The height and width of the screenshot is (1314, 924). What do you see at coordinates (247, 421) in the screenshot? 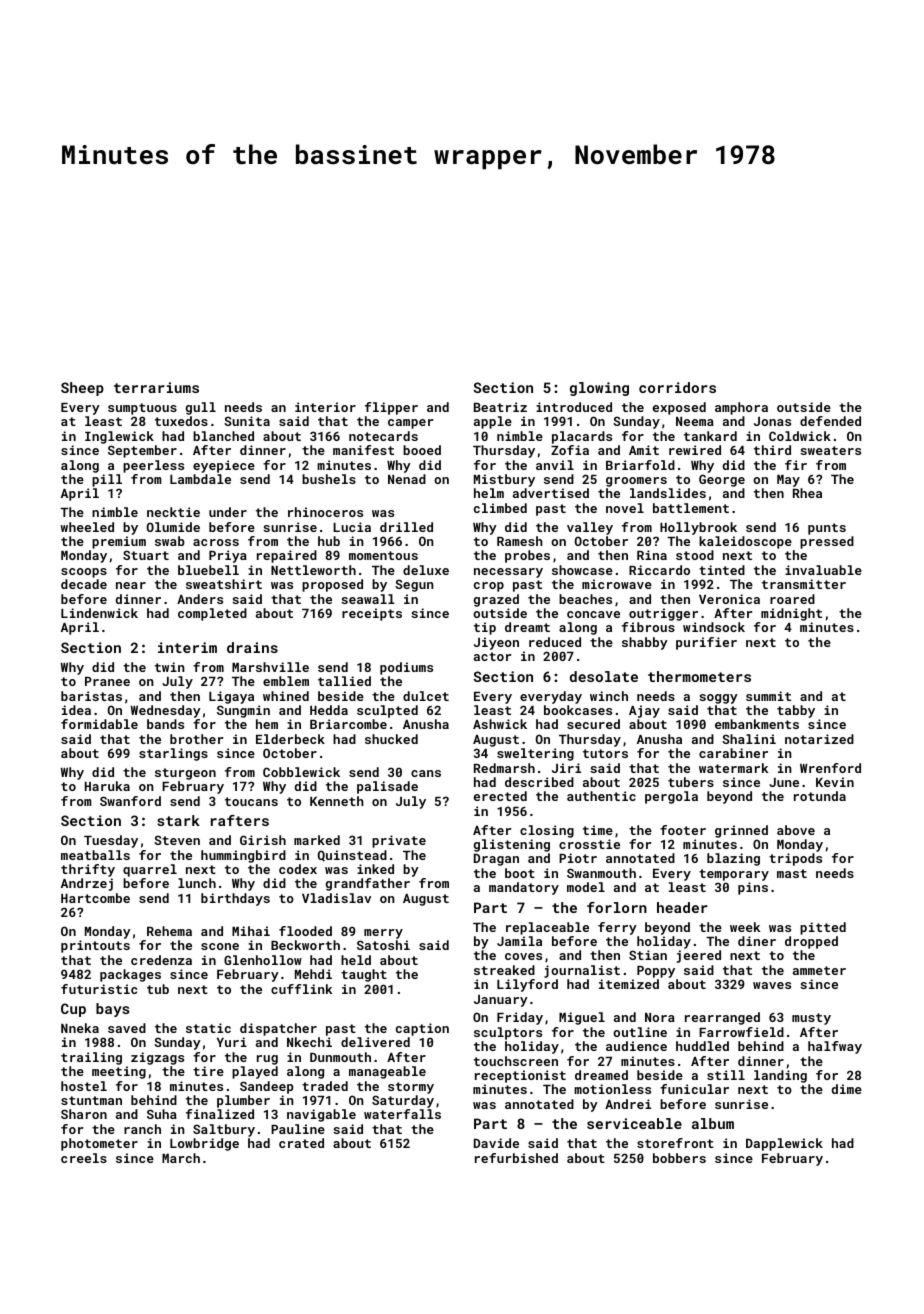
I see `Sunita` at bounding box center [247, 421].
